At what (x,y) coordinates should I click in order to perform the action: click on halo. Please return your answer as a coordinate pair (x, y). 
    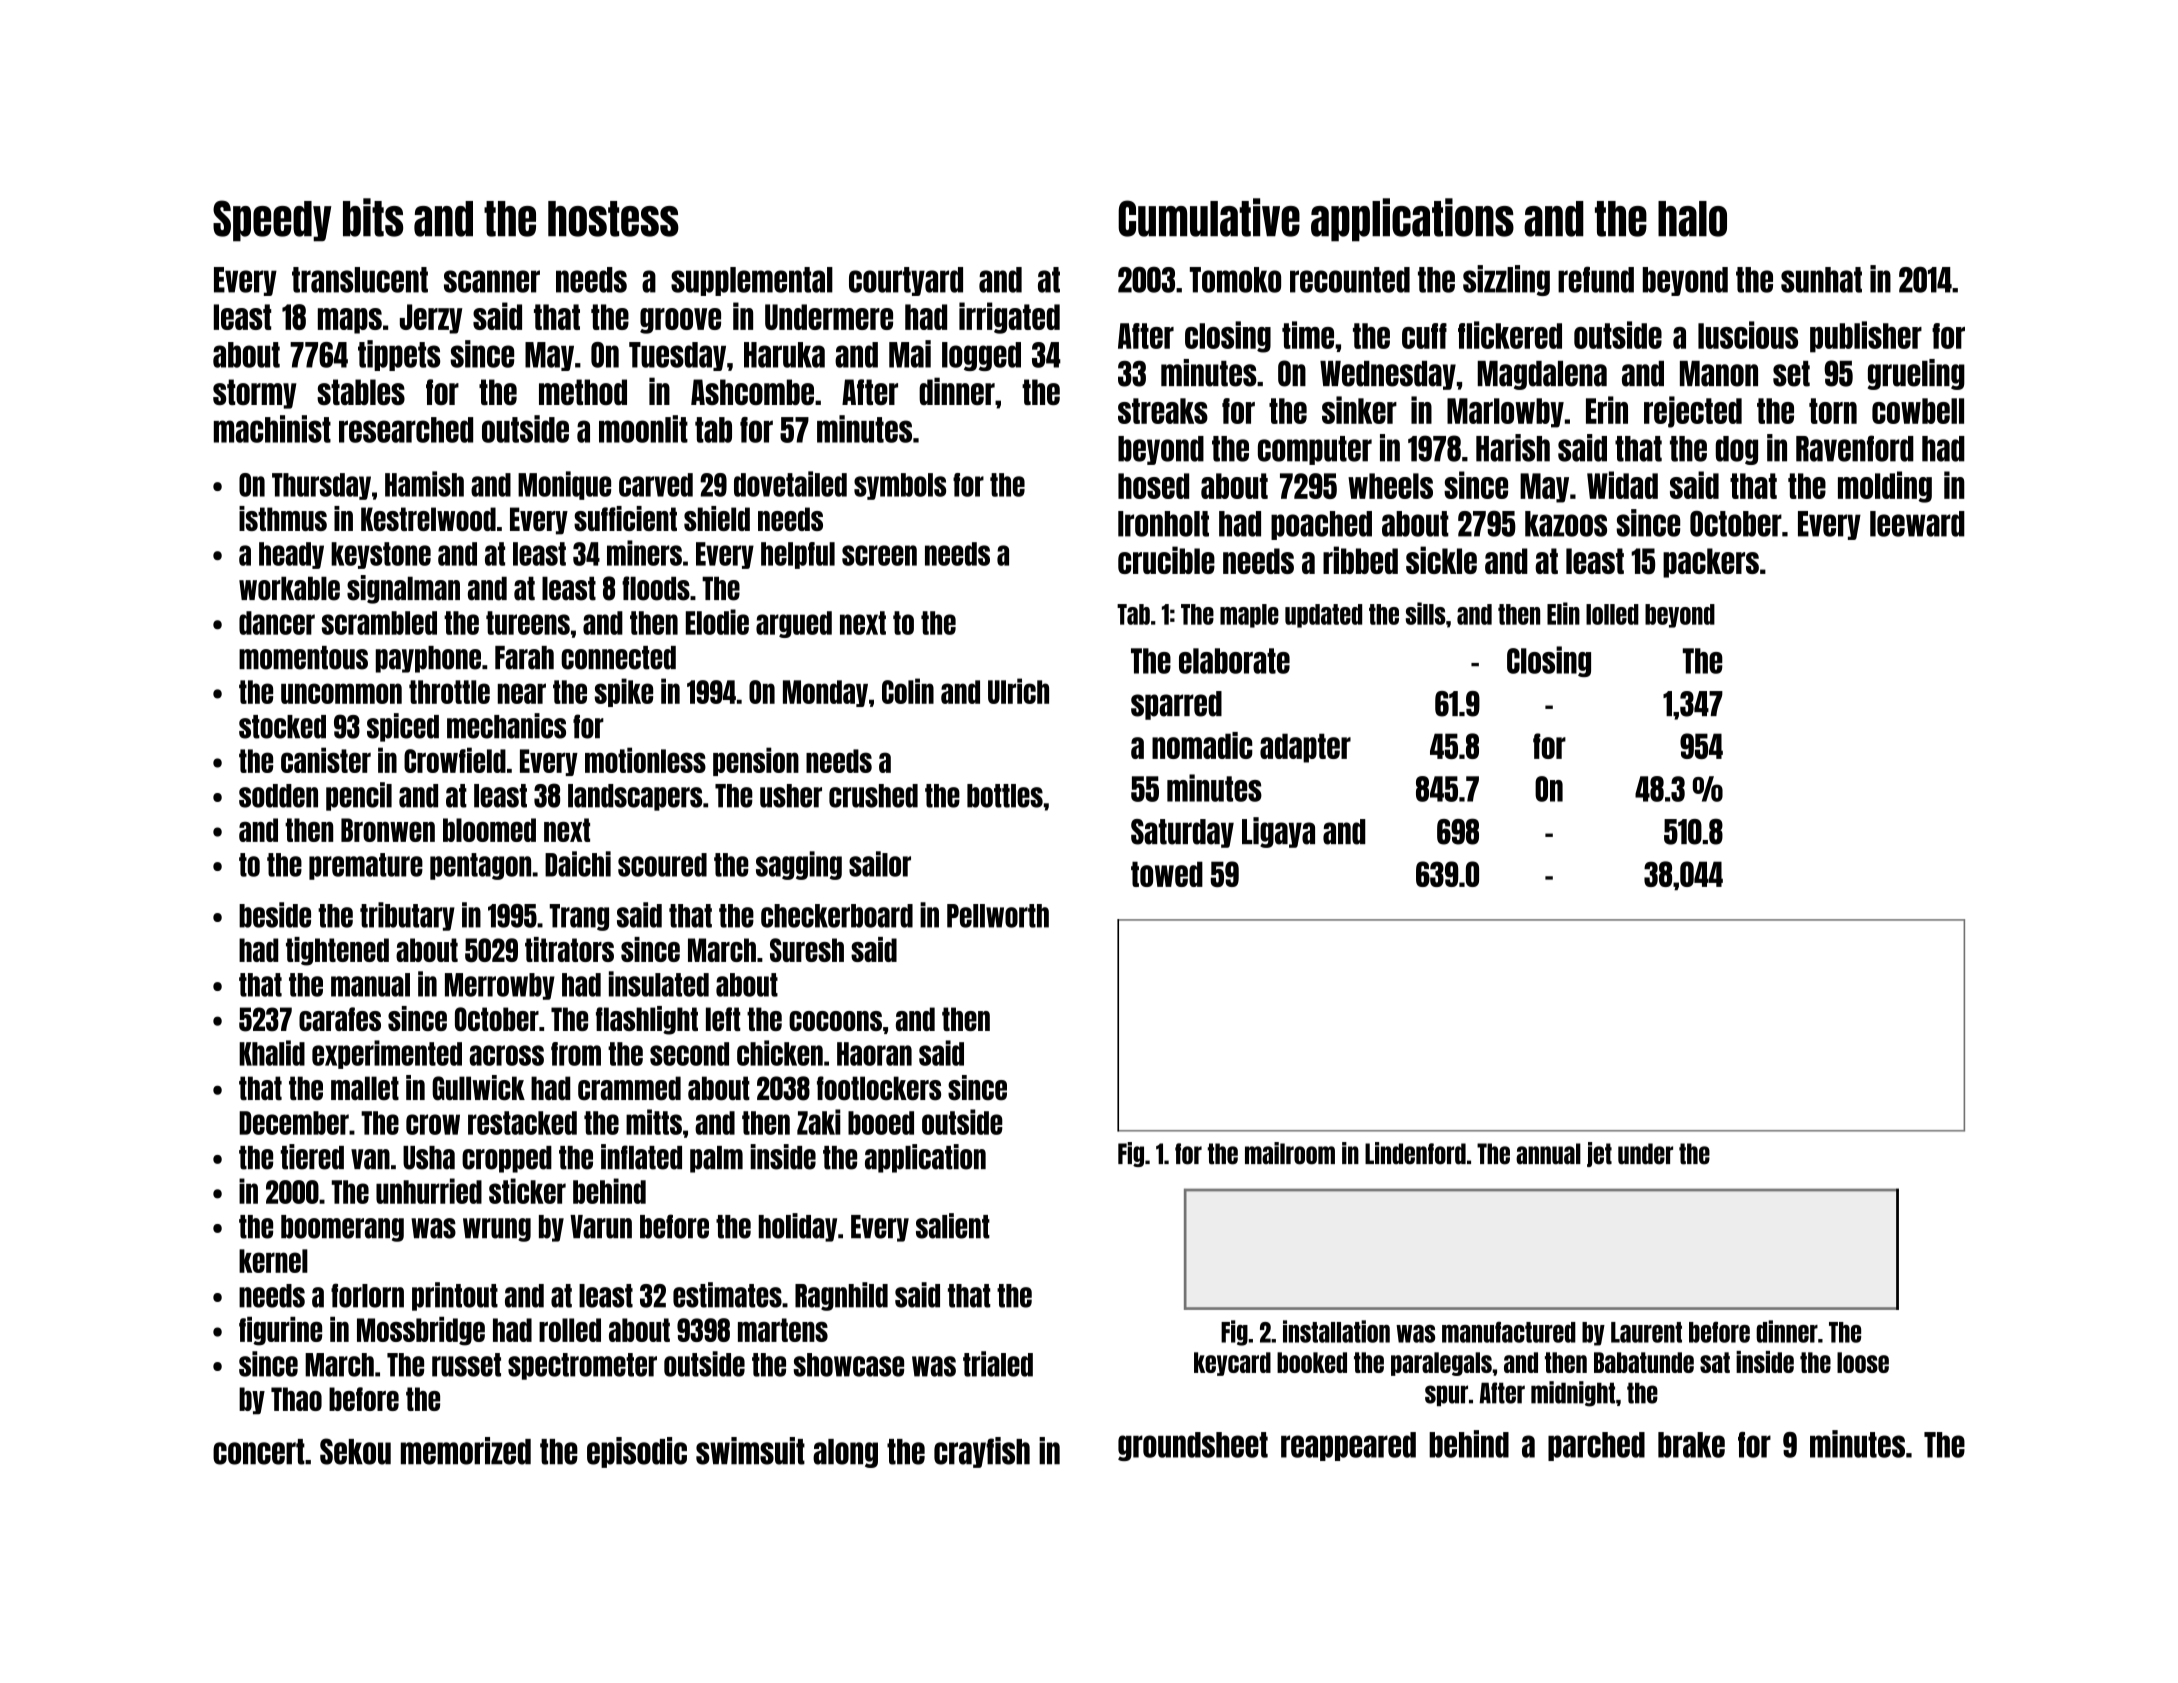
    Looking at the image, I should click on (1692, 219).
